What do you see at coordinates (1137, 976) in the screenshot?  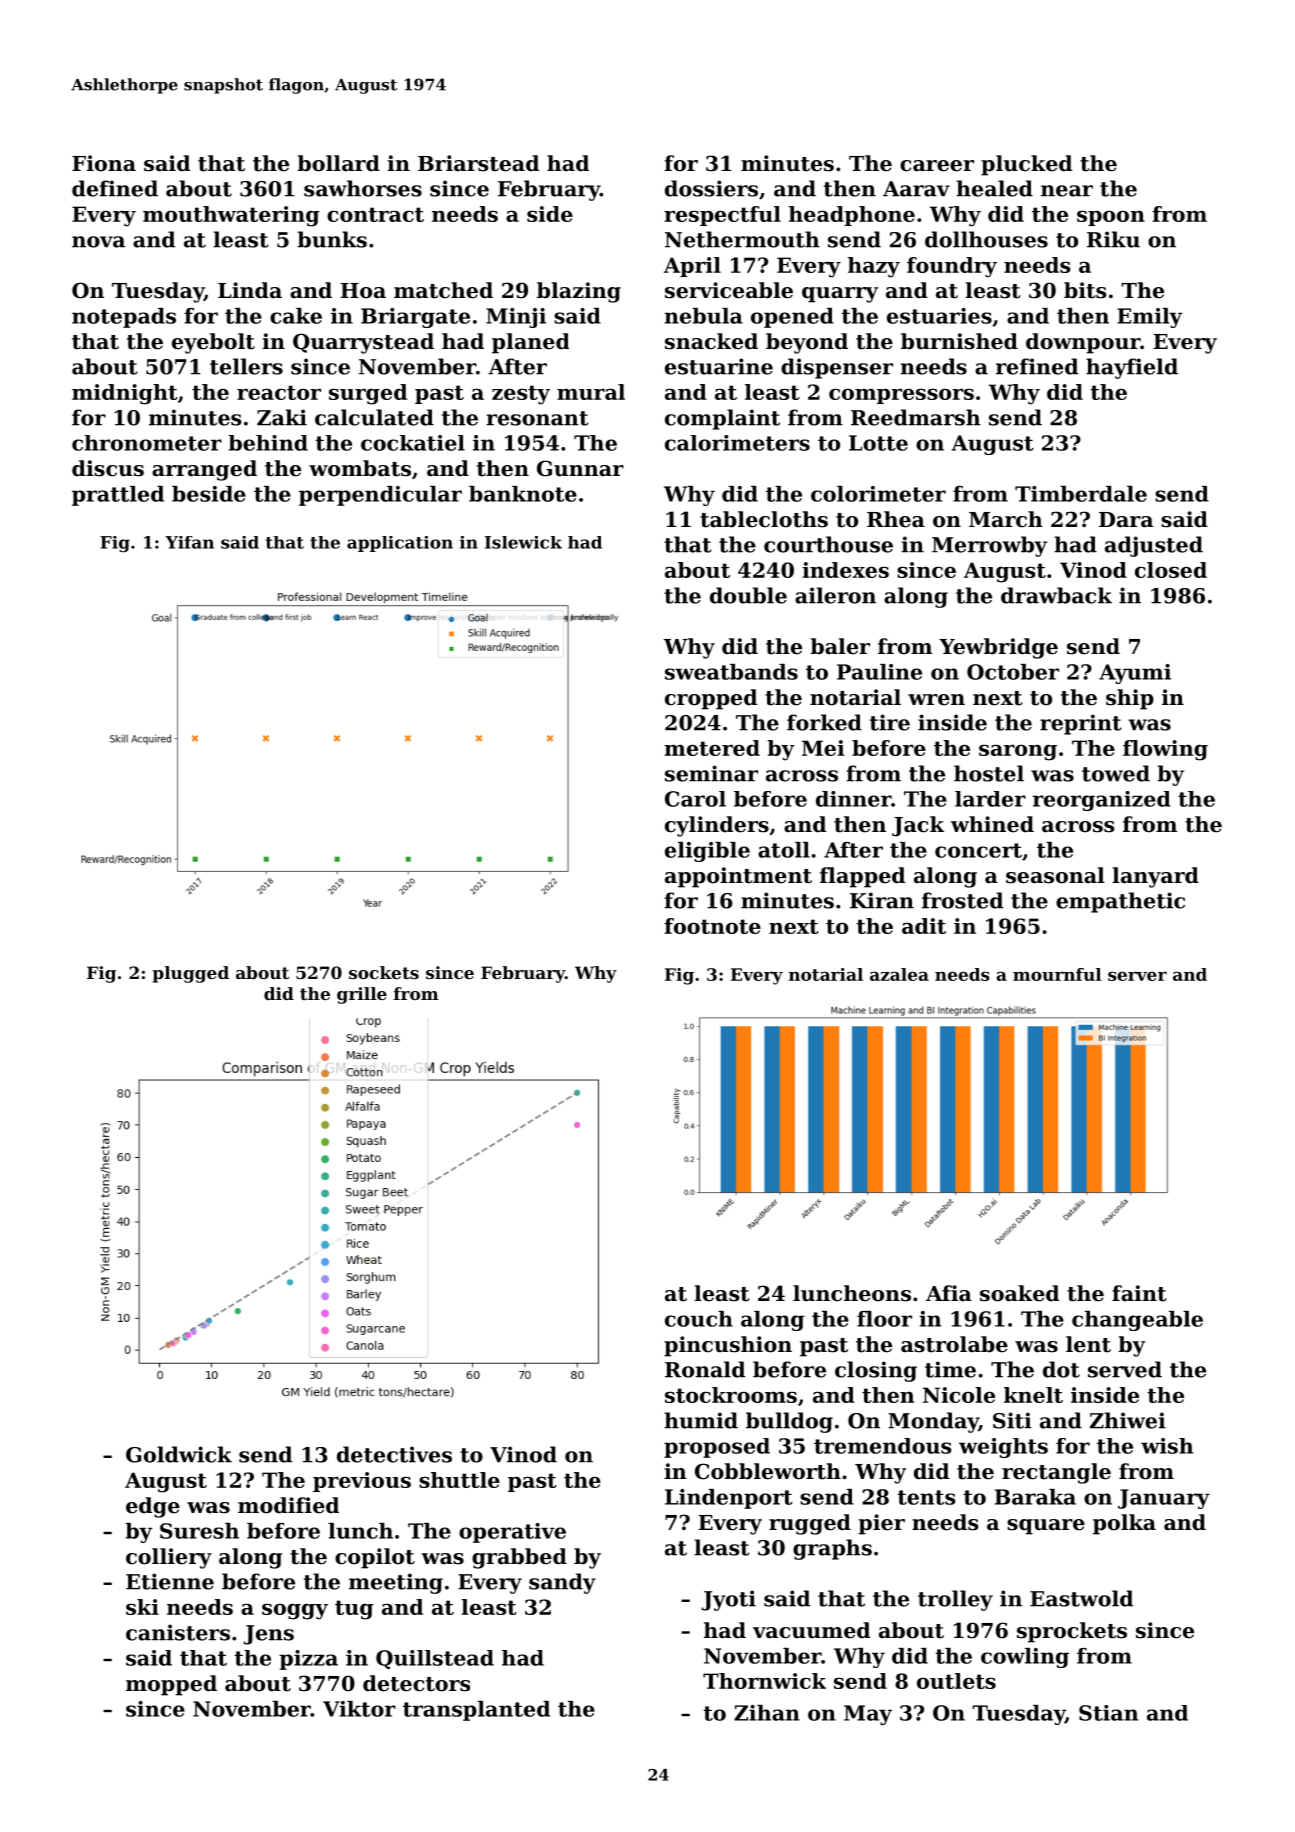 I see `server` at bounding box center [1137, 976].
